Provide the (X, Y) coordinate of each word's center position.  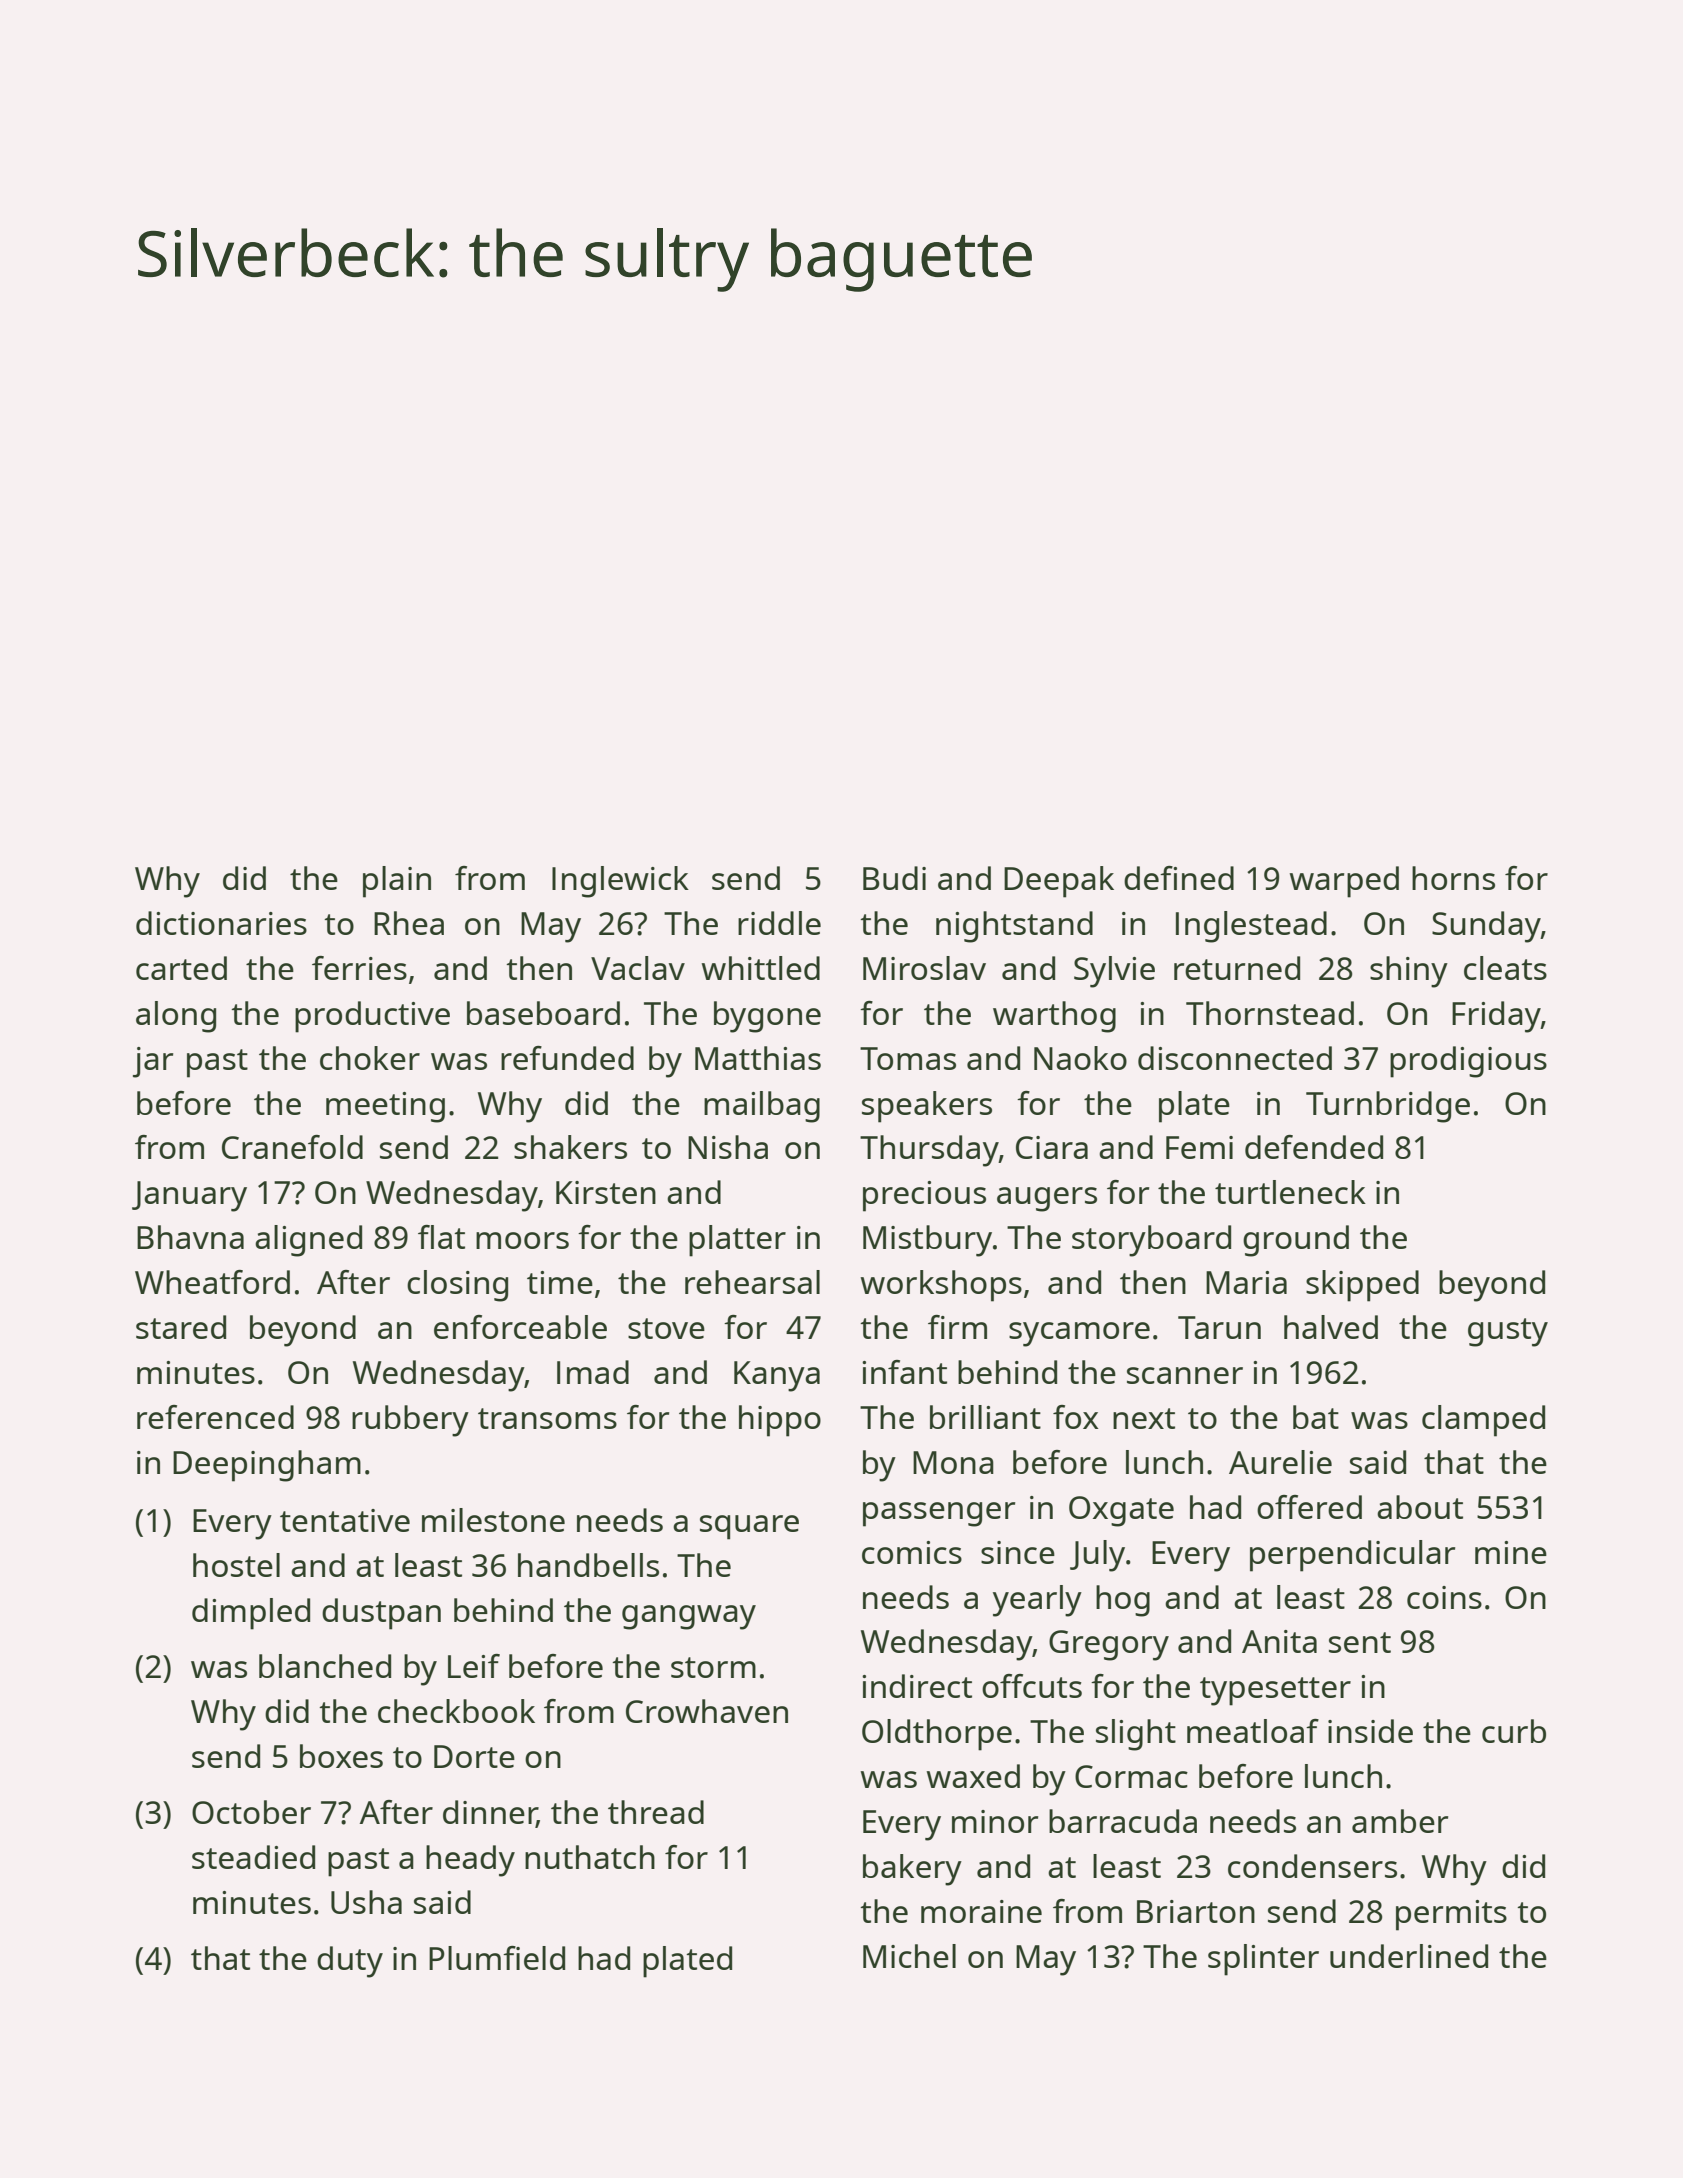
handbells (588, 1565)
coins (1444, 1597)
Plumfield (497, 1958)
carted (181, 968)
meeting (385, 1107)
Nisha (728, 1147)
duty (350, 1962)
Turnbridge (1388, 1107)
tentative (345, 1520)
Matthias (758, 1058)
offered (1309, 1507)
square (749, 1527)
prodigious (1468, 1062)
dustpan (381, 1614)
